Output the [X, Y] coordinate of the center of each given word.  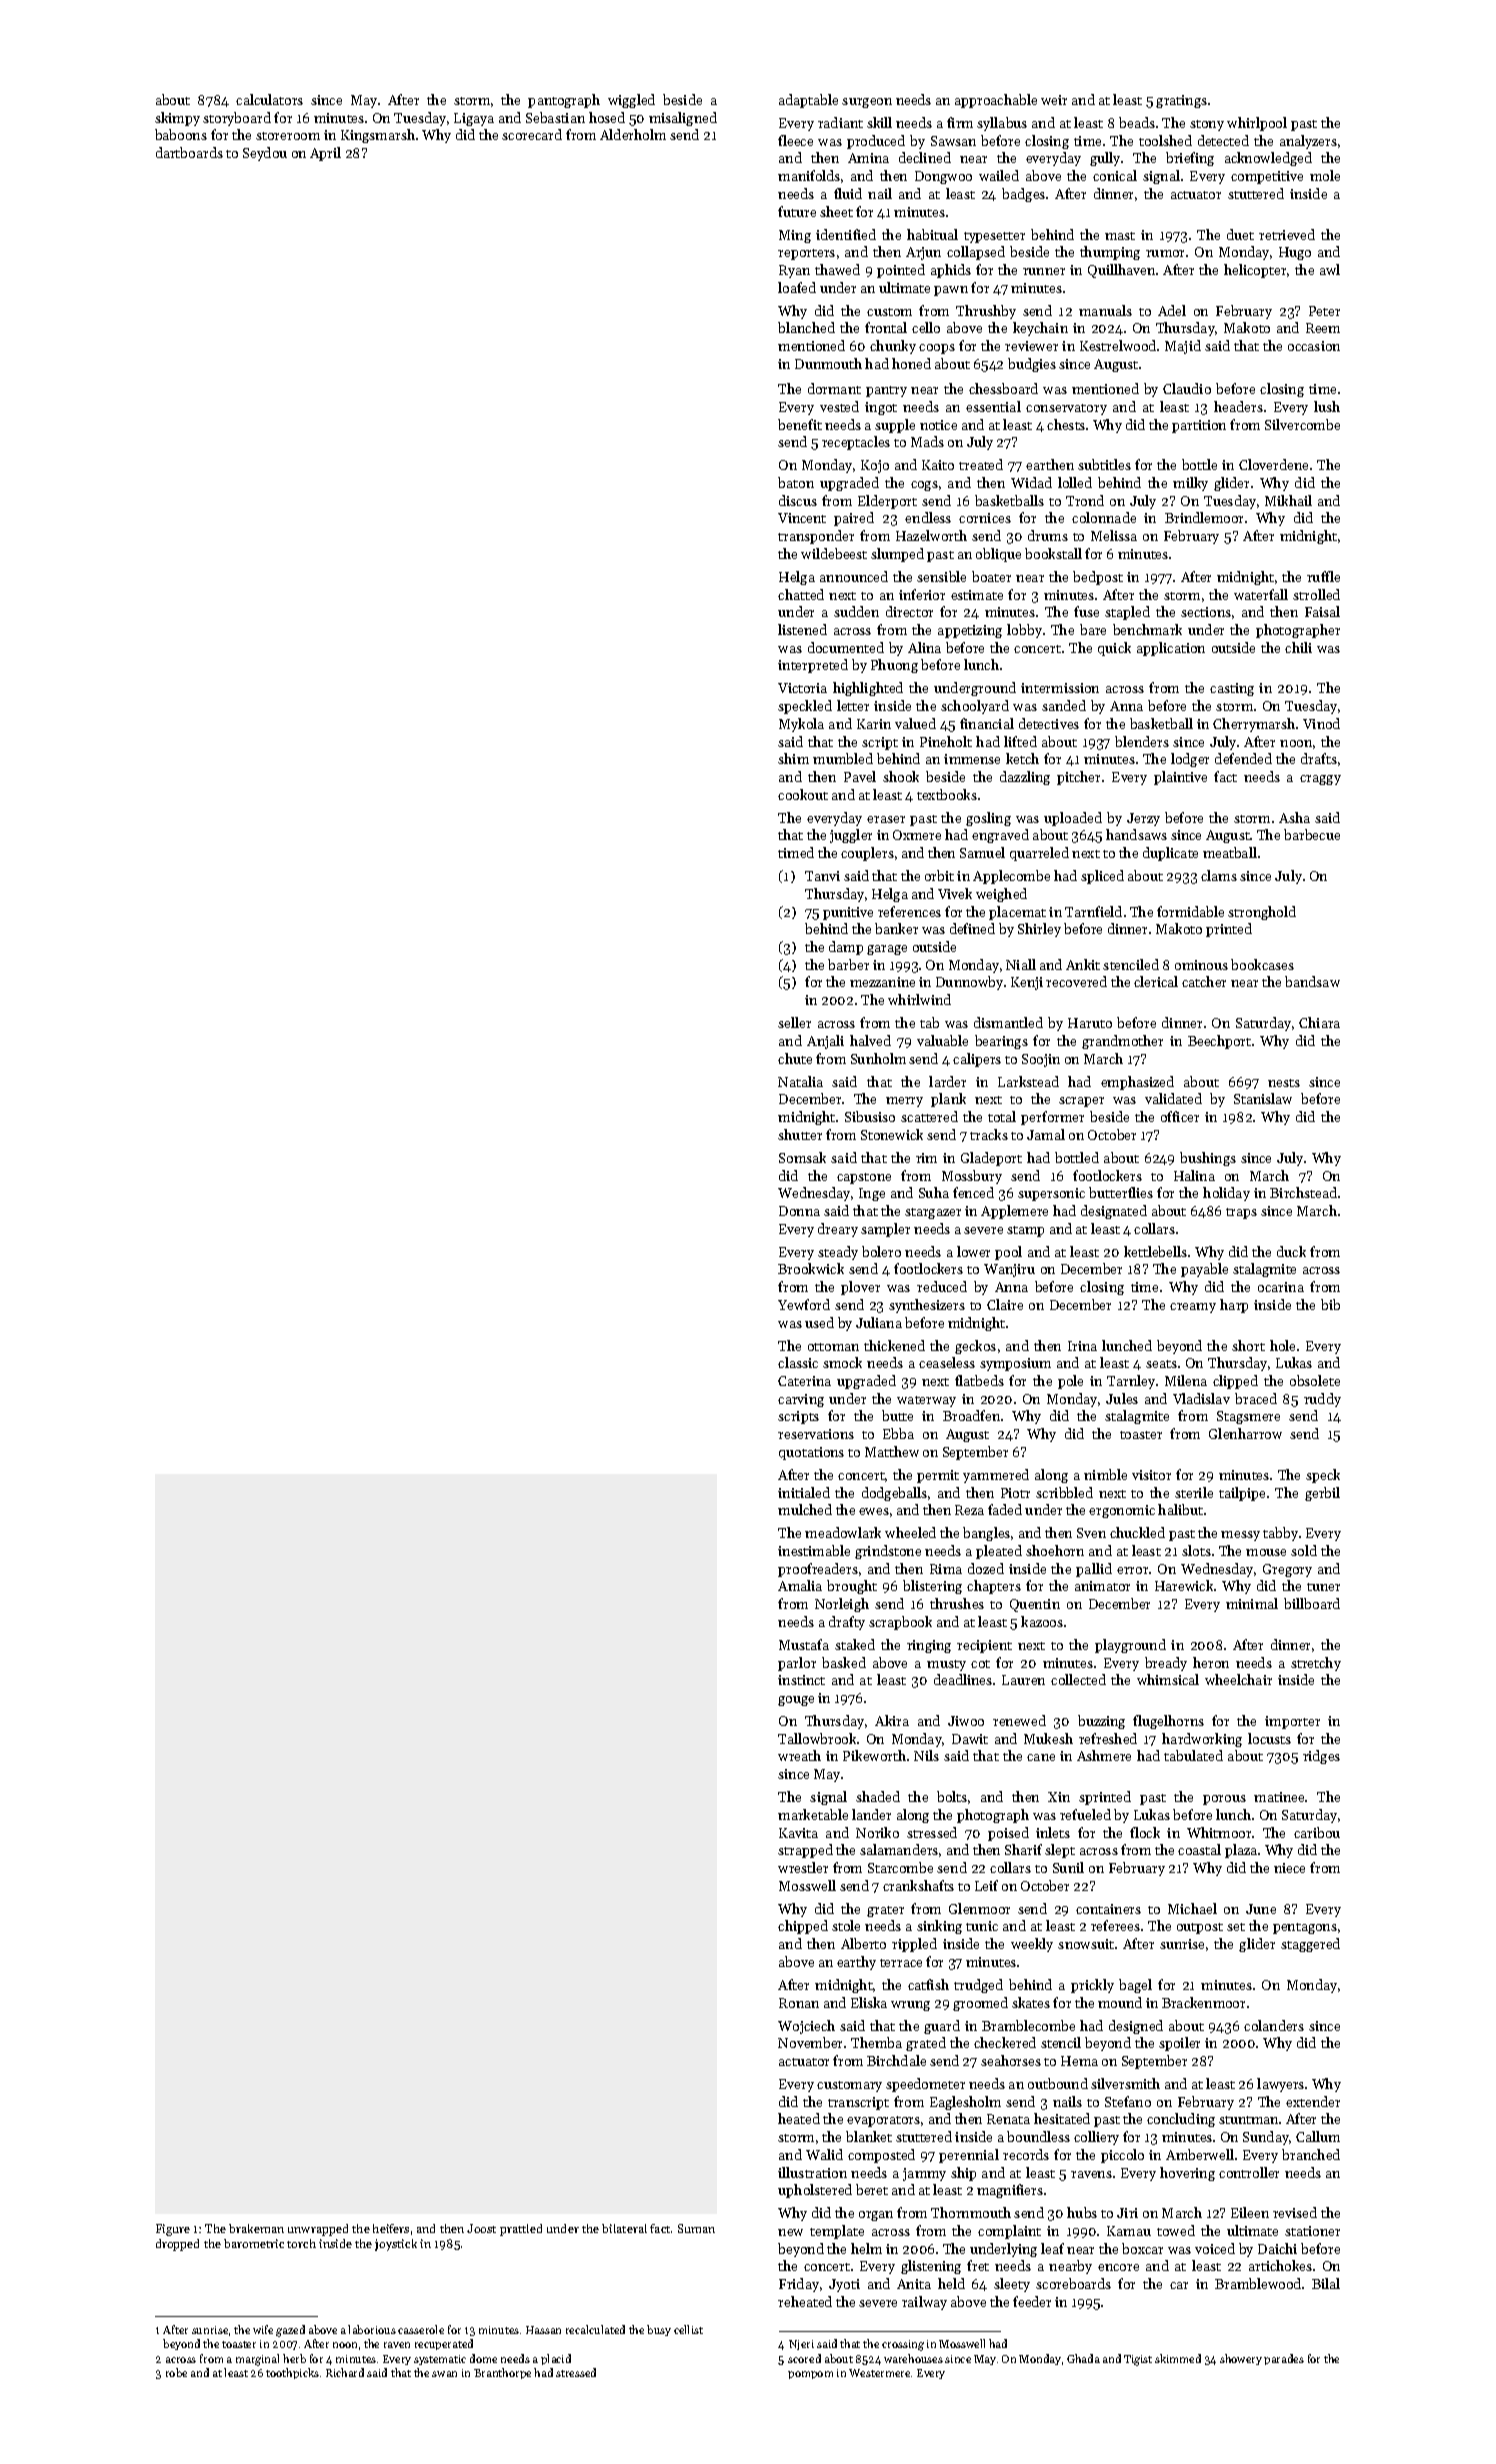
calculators [269, 99]
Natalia [800, 1081]
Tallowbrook [817, 1738]
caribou [1317, 1832]
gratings [1181, 101]
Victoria [802, 688]
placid [556, 2359]
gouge [796, 1701]
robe [176, 2372]
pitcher [1078, 778]
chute [795, 1058]
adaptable [808, 101]
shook [901, 776]
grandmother [1122, 1042]
